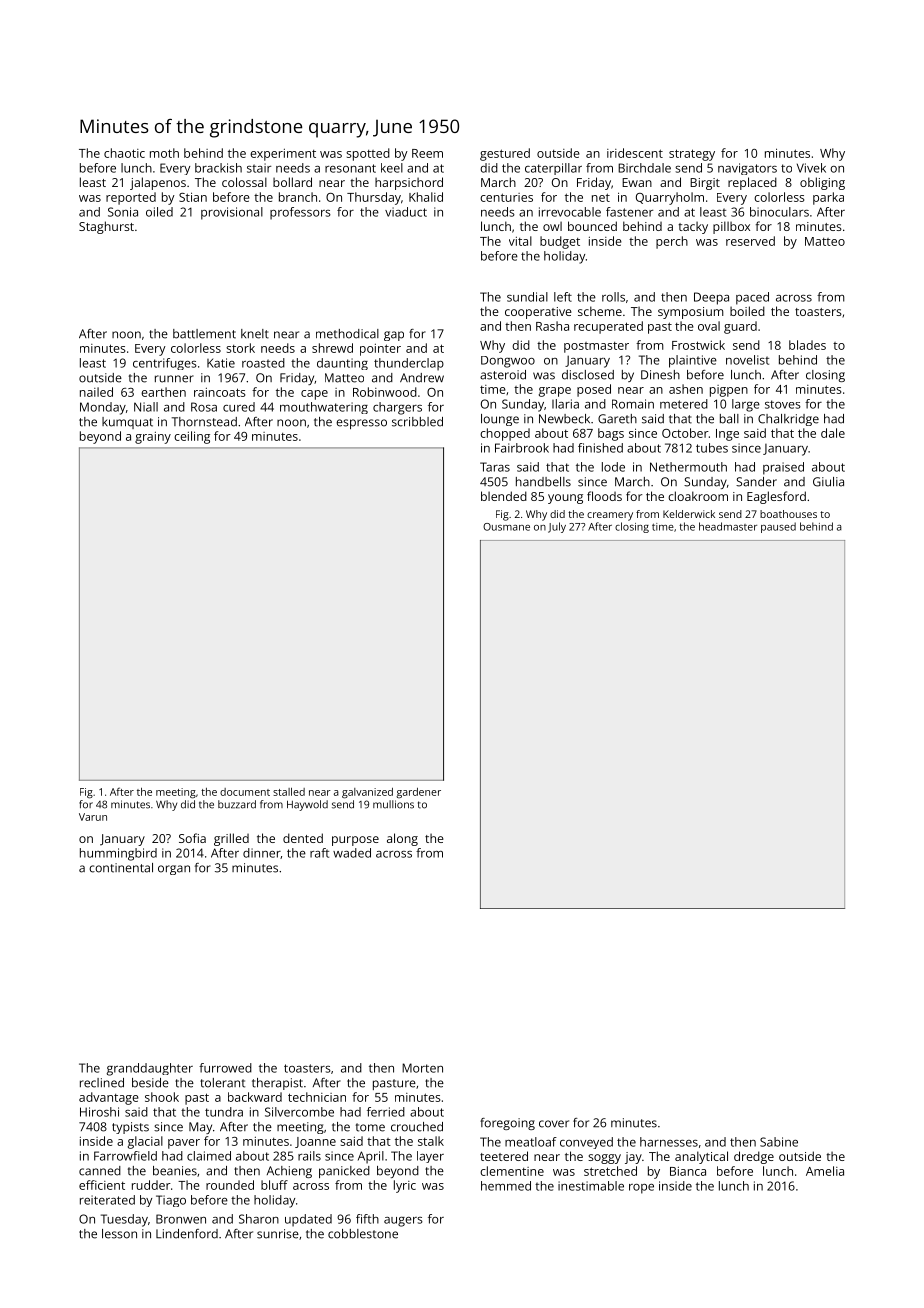 The width and height of the page is (924, 1308). I want to click on Staghurst, so click(106, 227).
